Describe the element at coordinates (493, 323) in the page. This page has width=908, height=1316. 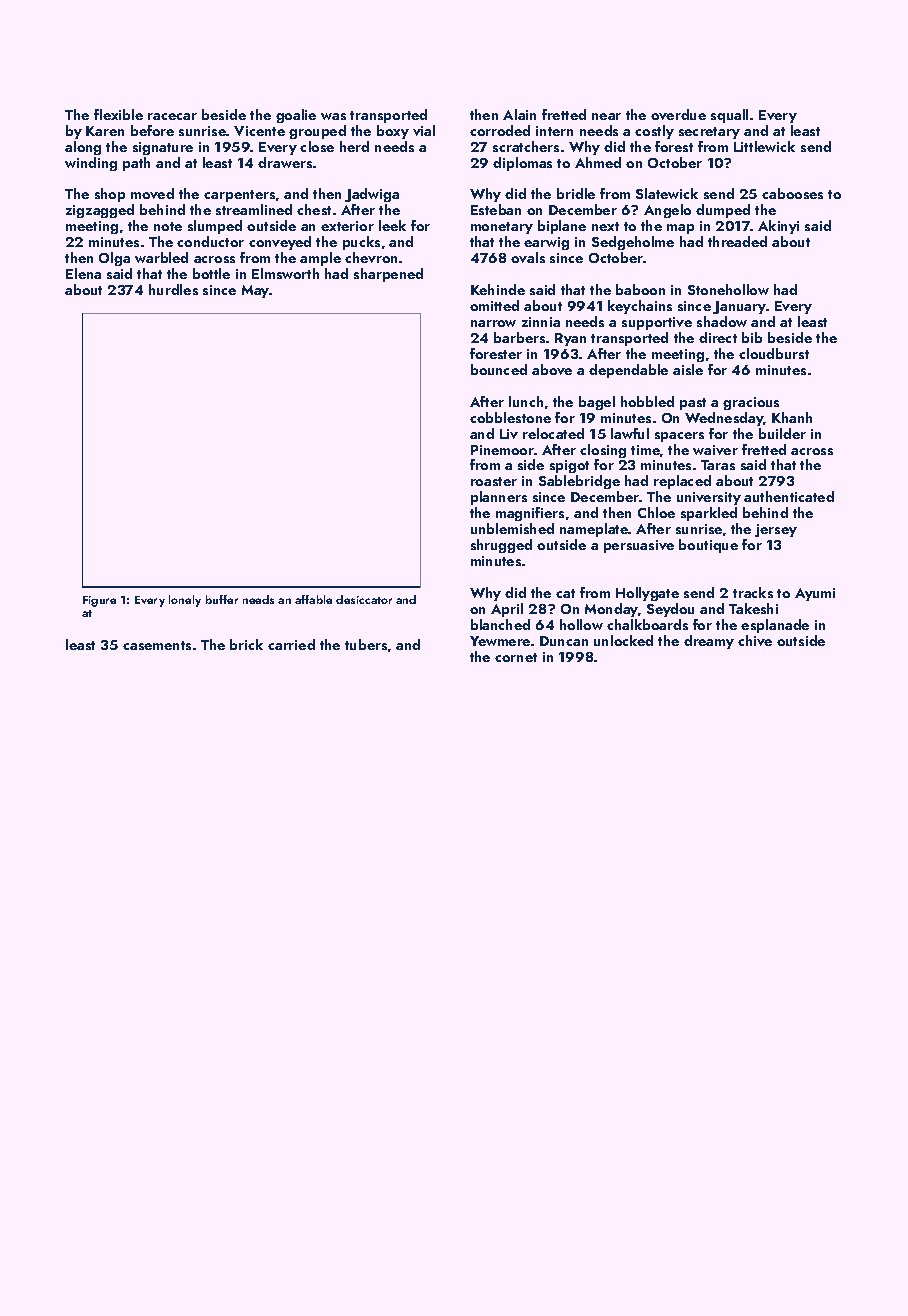
I see `narrow` at that location.
